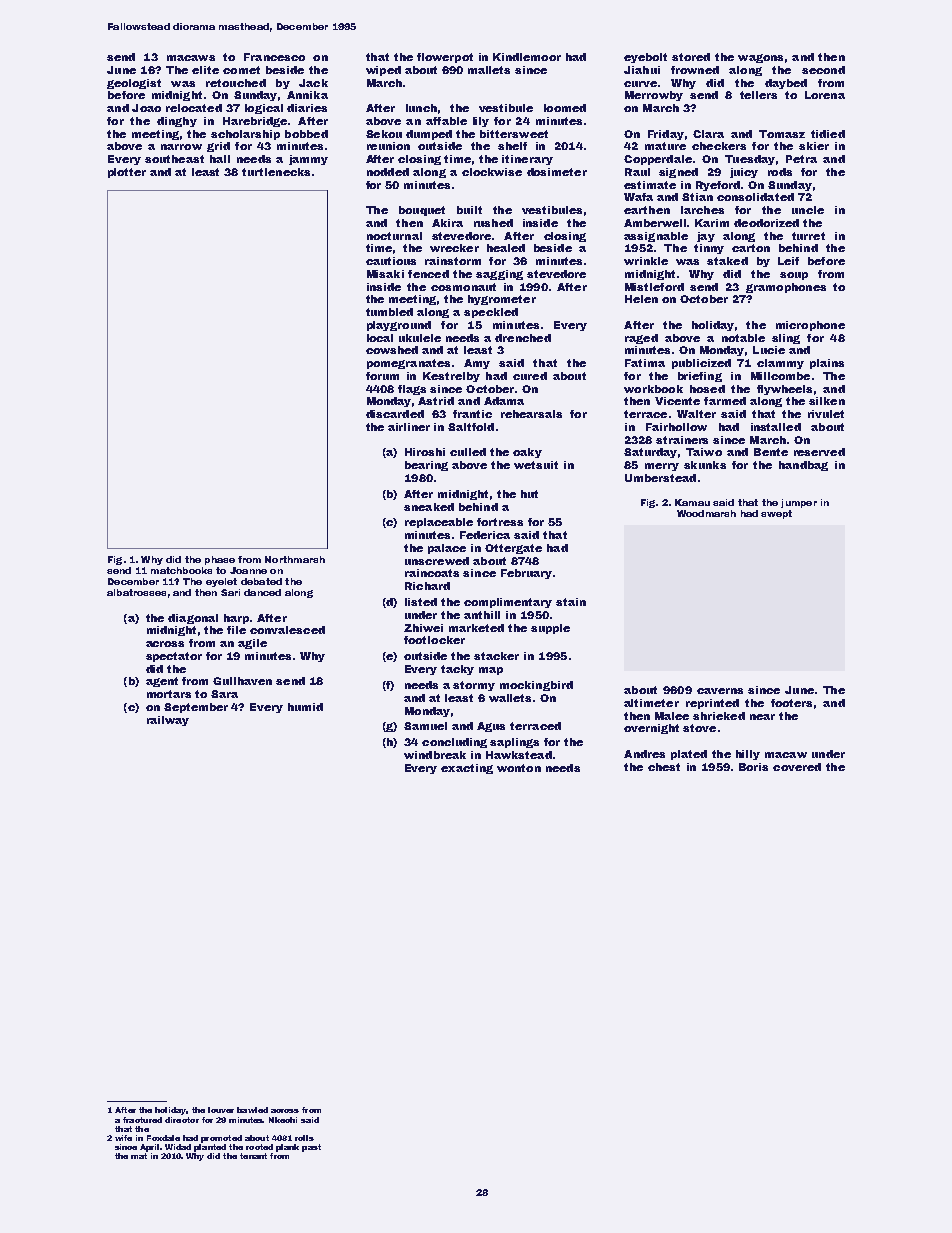 The image size is (952, 1233). Describe the element at coordinates (168, 721) in the page. I see `railway` at that location.
